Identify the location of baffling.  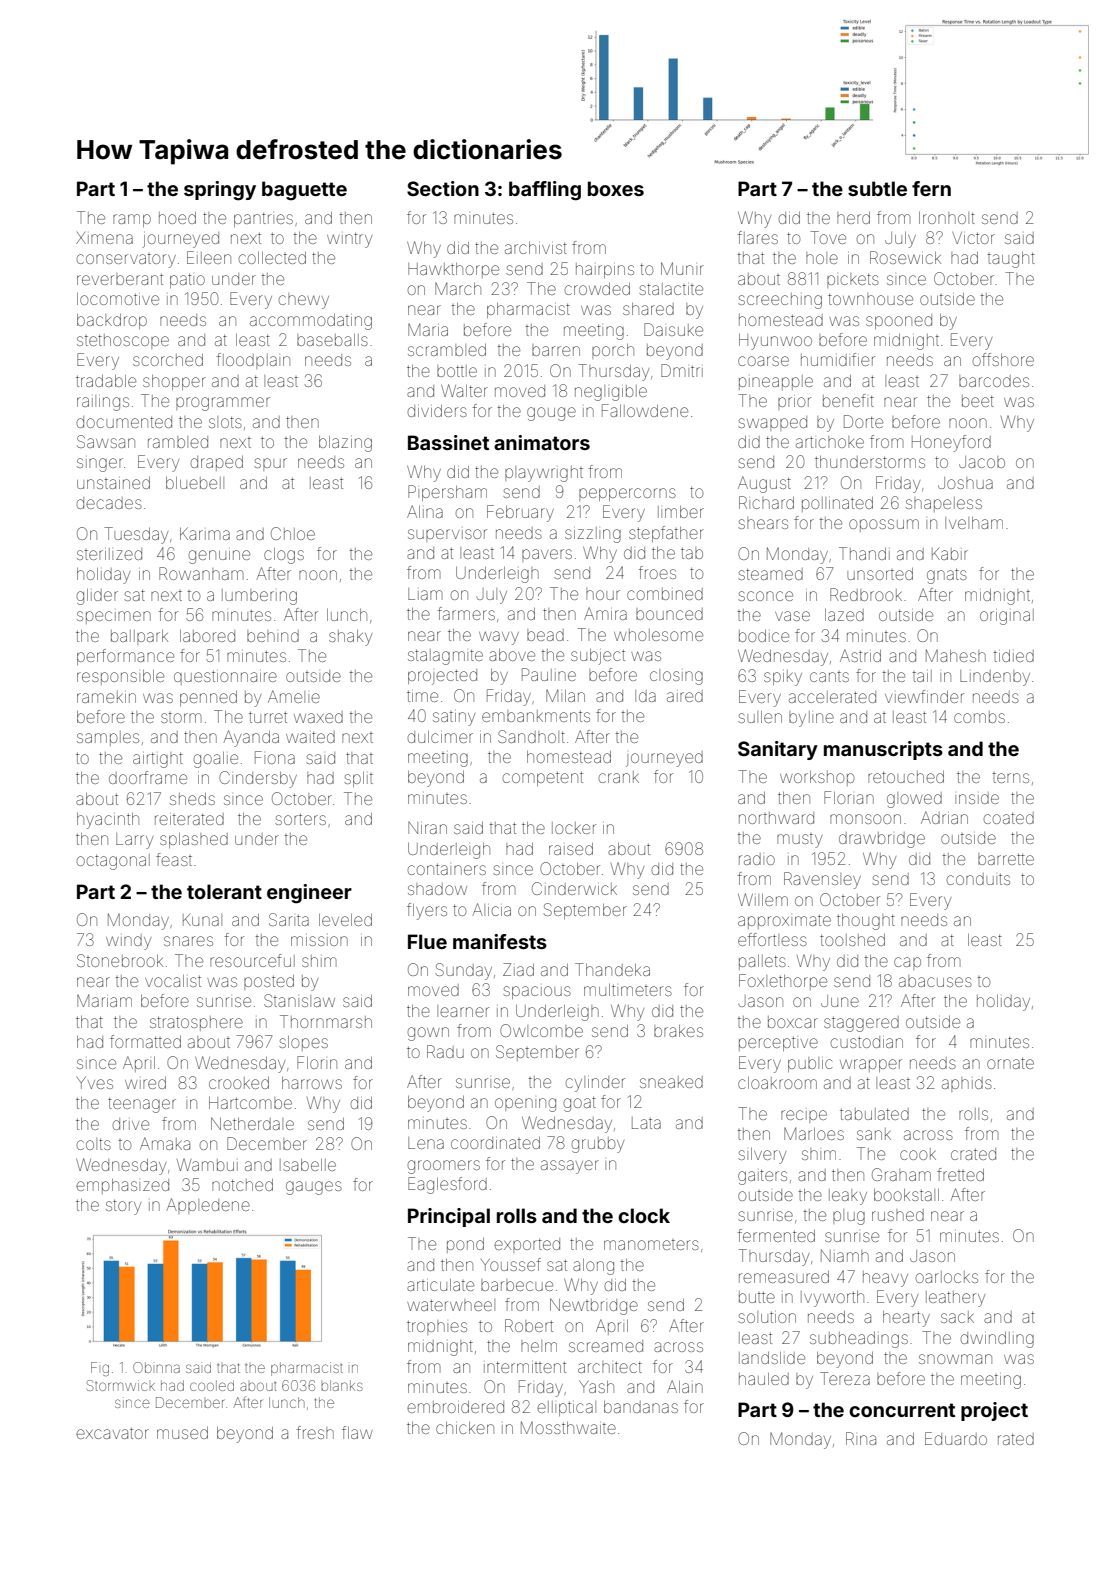
(545, 191).
